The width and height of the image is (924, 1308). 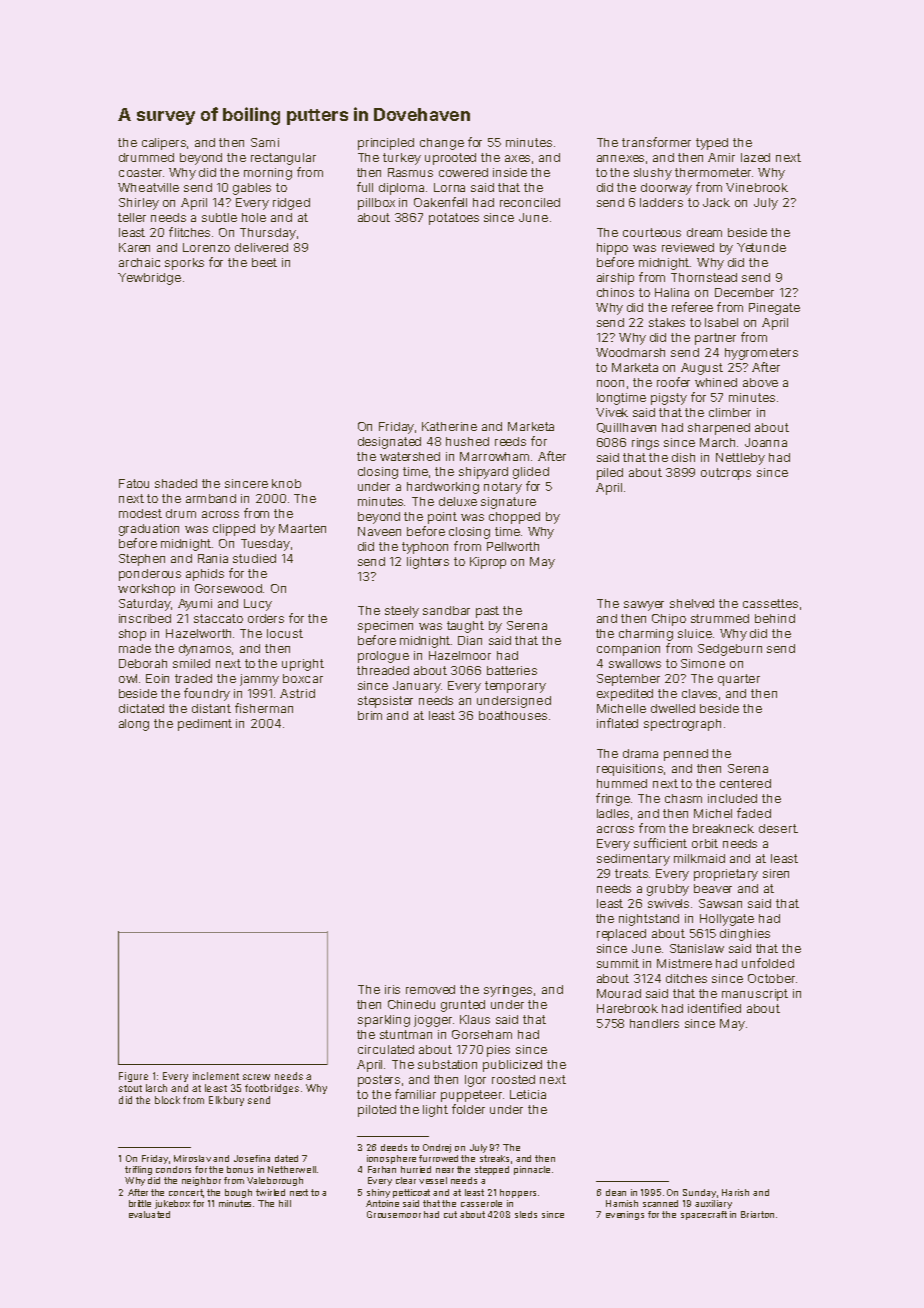 I want to click on Josefina, so click(x=252, y=1158).
